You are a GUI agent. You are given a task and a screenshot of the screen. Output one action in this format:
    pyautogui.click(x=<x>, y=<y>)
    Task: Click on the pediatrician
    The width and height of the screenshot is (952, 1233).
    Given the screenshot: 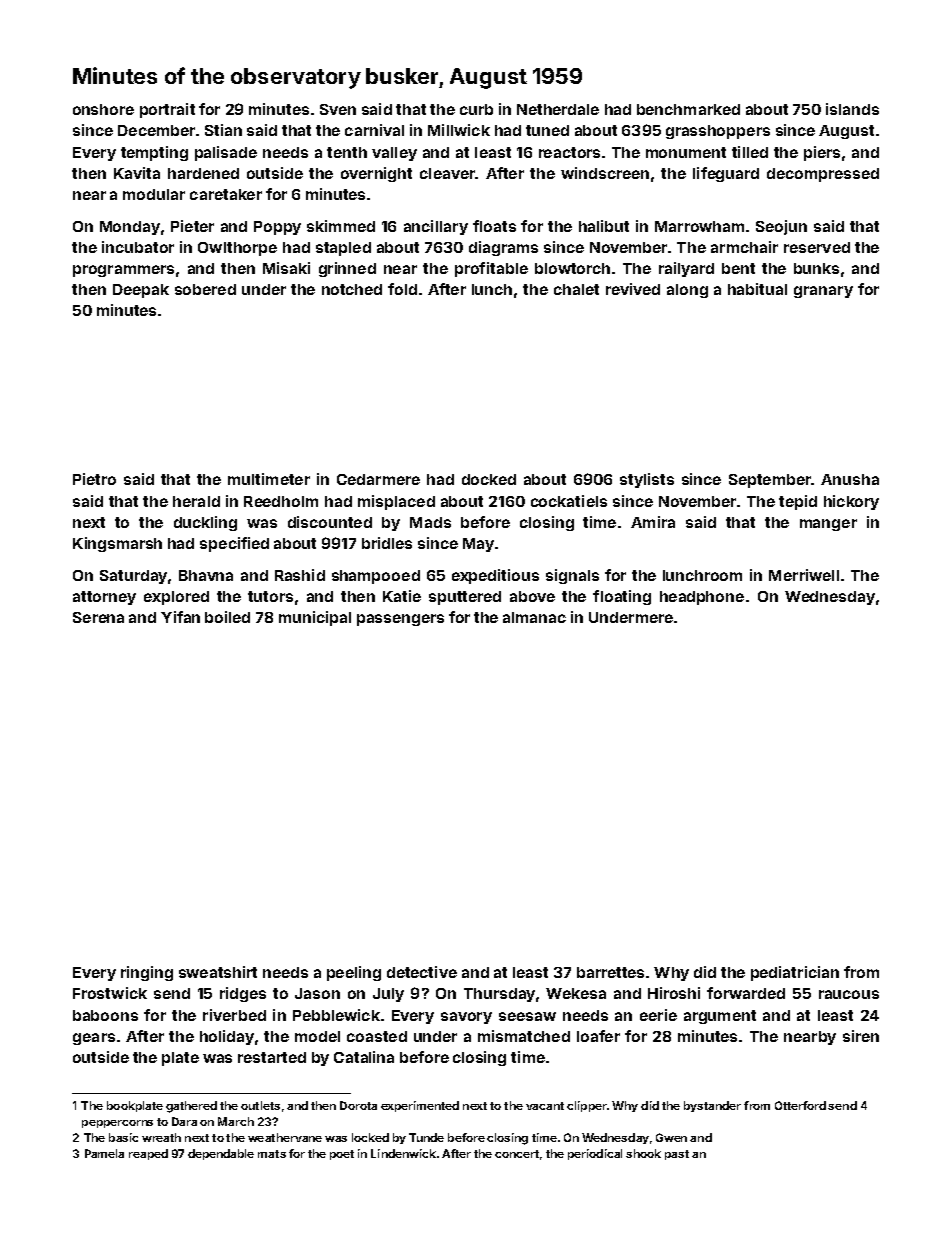 What is the action you would take?
    pyautogui.click(x=795, y=973)
